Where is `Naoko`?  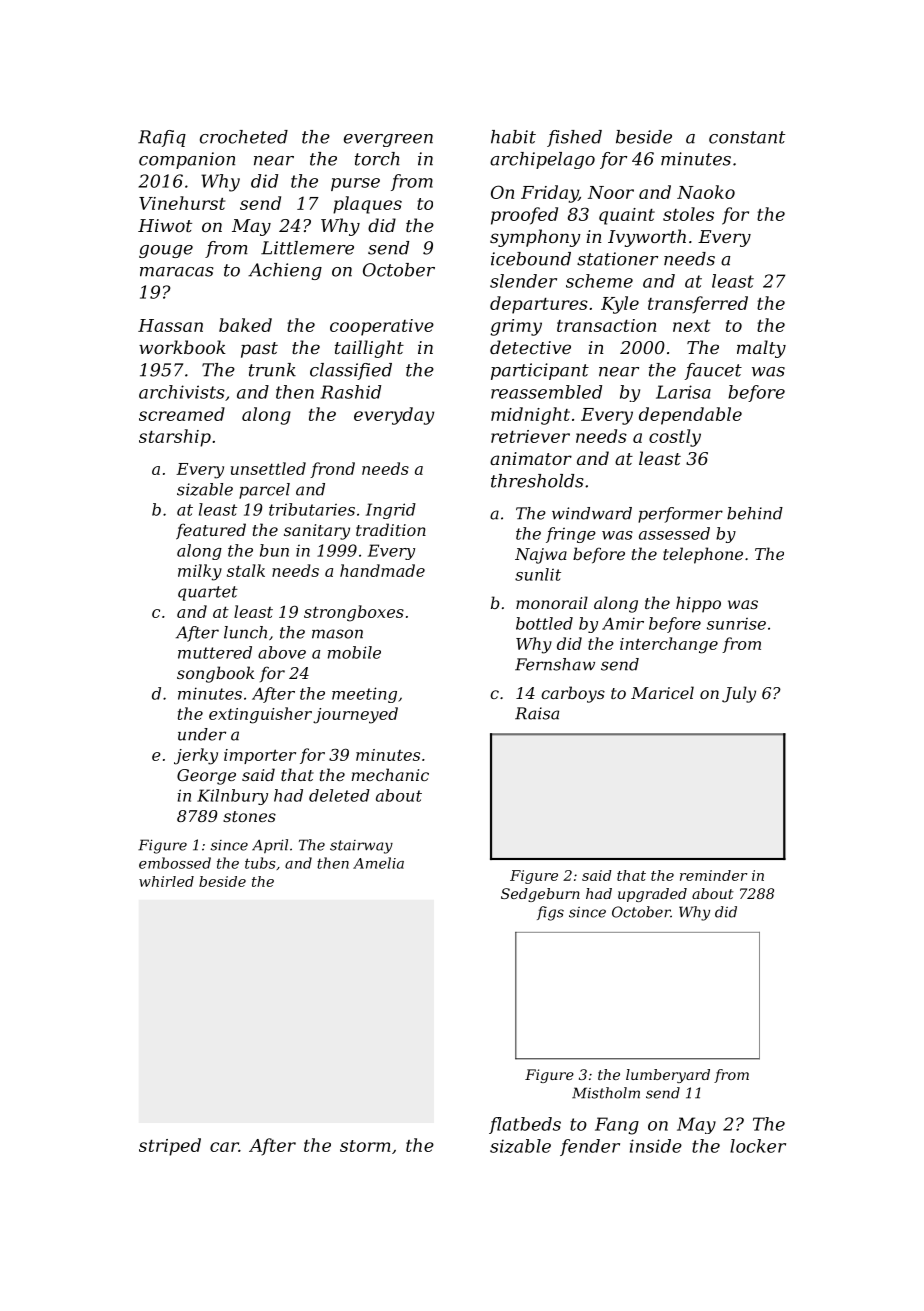 Naoko is located at coordinates (706, 192).
